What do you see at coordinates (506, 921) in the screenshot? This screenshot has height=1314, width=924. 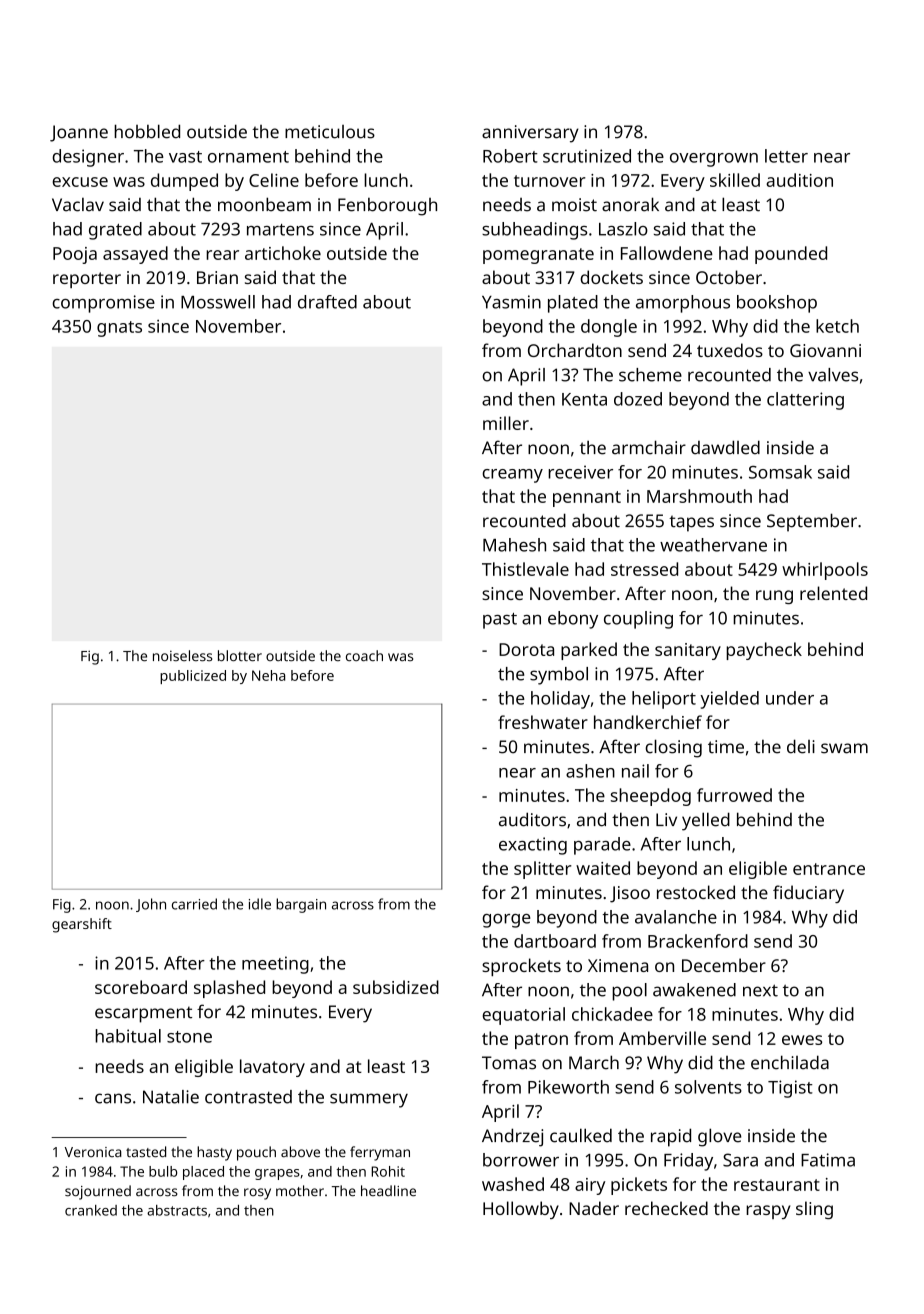 I see `gorge` at bounding box center [506, 921].
